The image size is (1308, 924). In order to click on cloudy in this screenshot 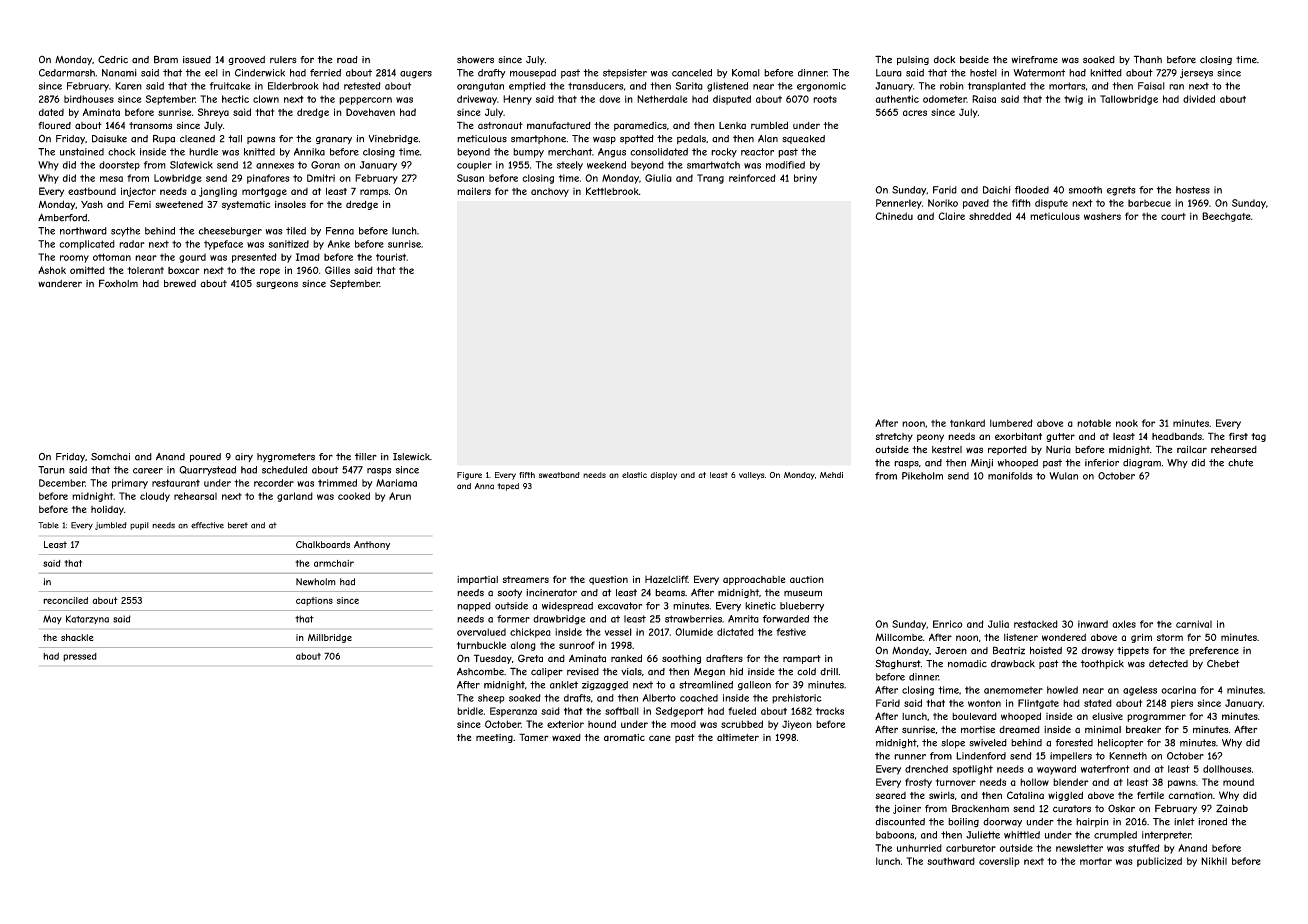, I will do `click(155, 497)`.
